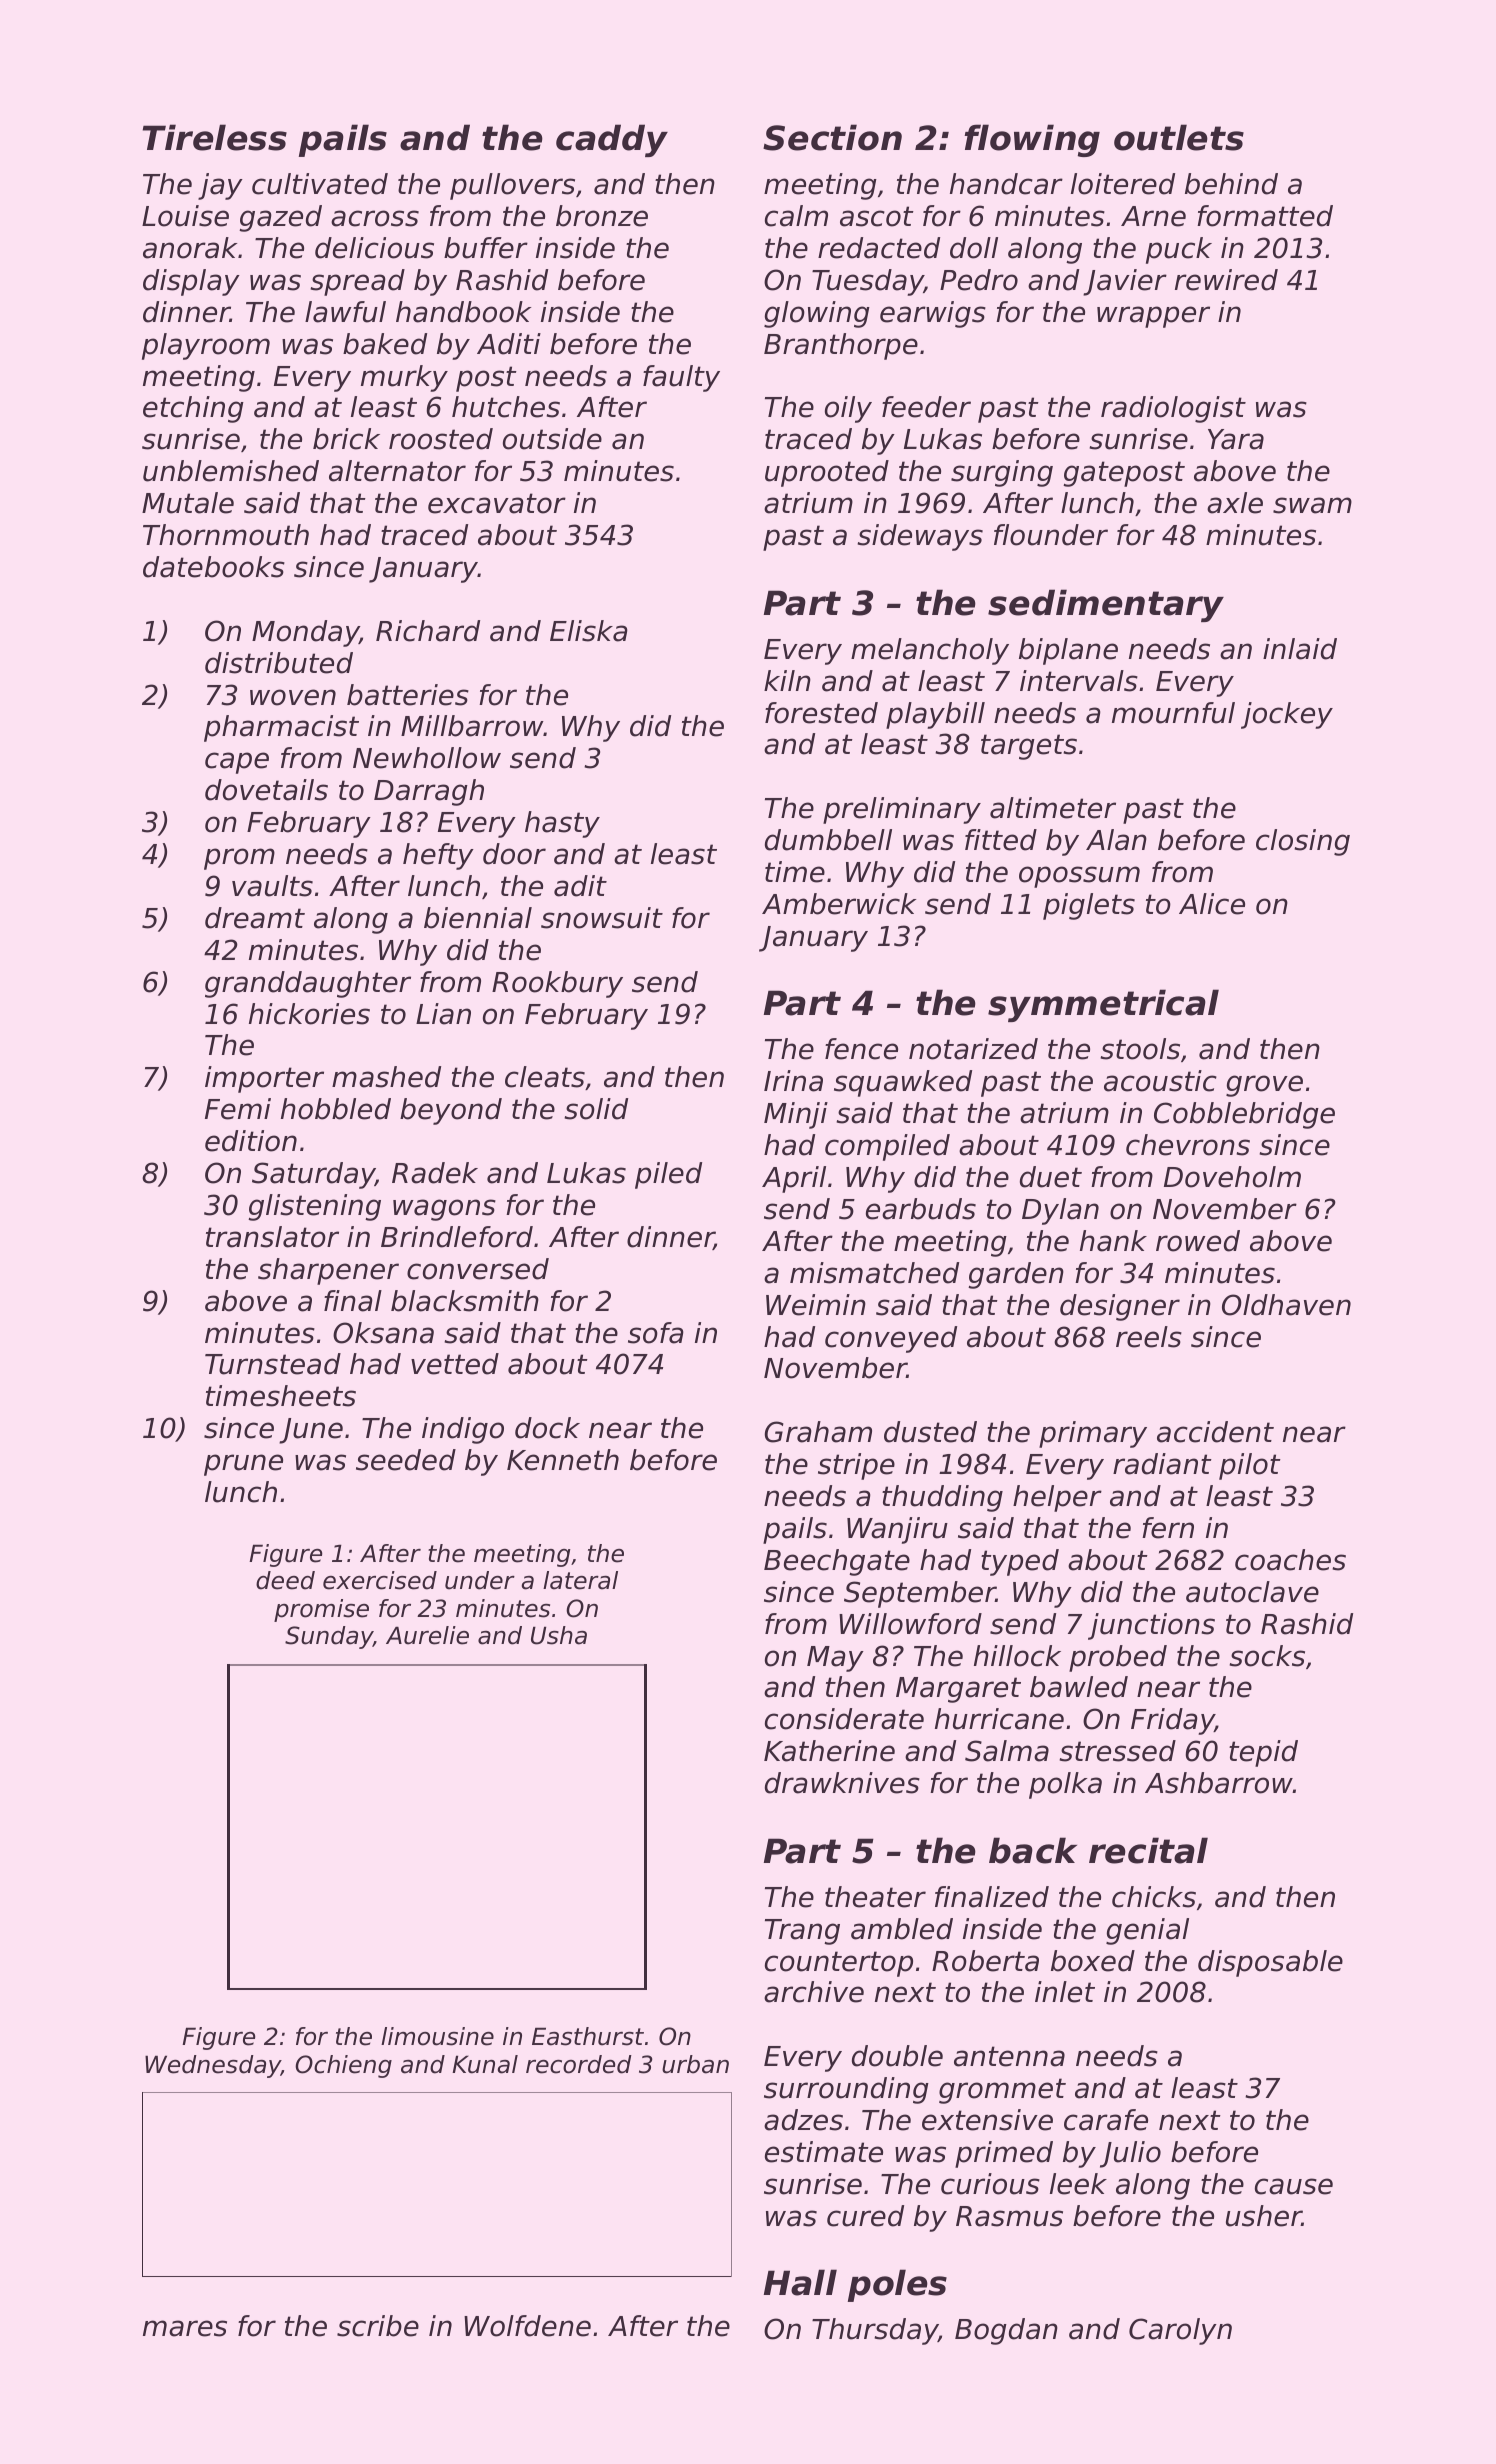 The width and height of the image is (1496, 2464). Describe the element at coordinates (920, 537) in the image. I see `sideways` at that location.
